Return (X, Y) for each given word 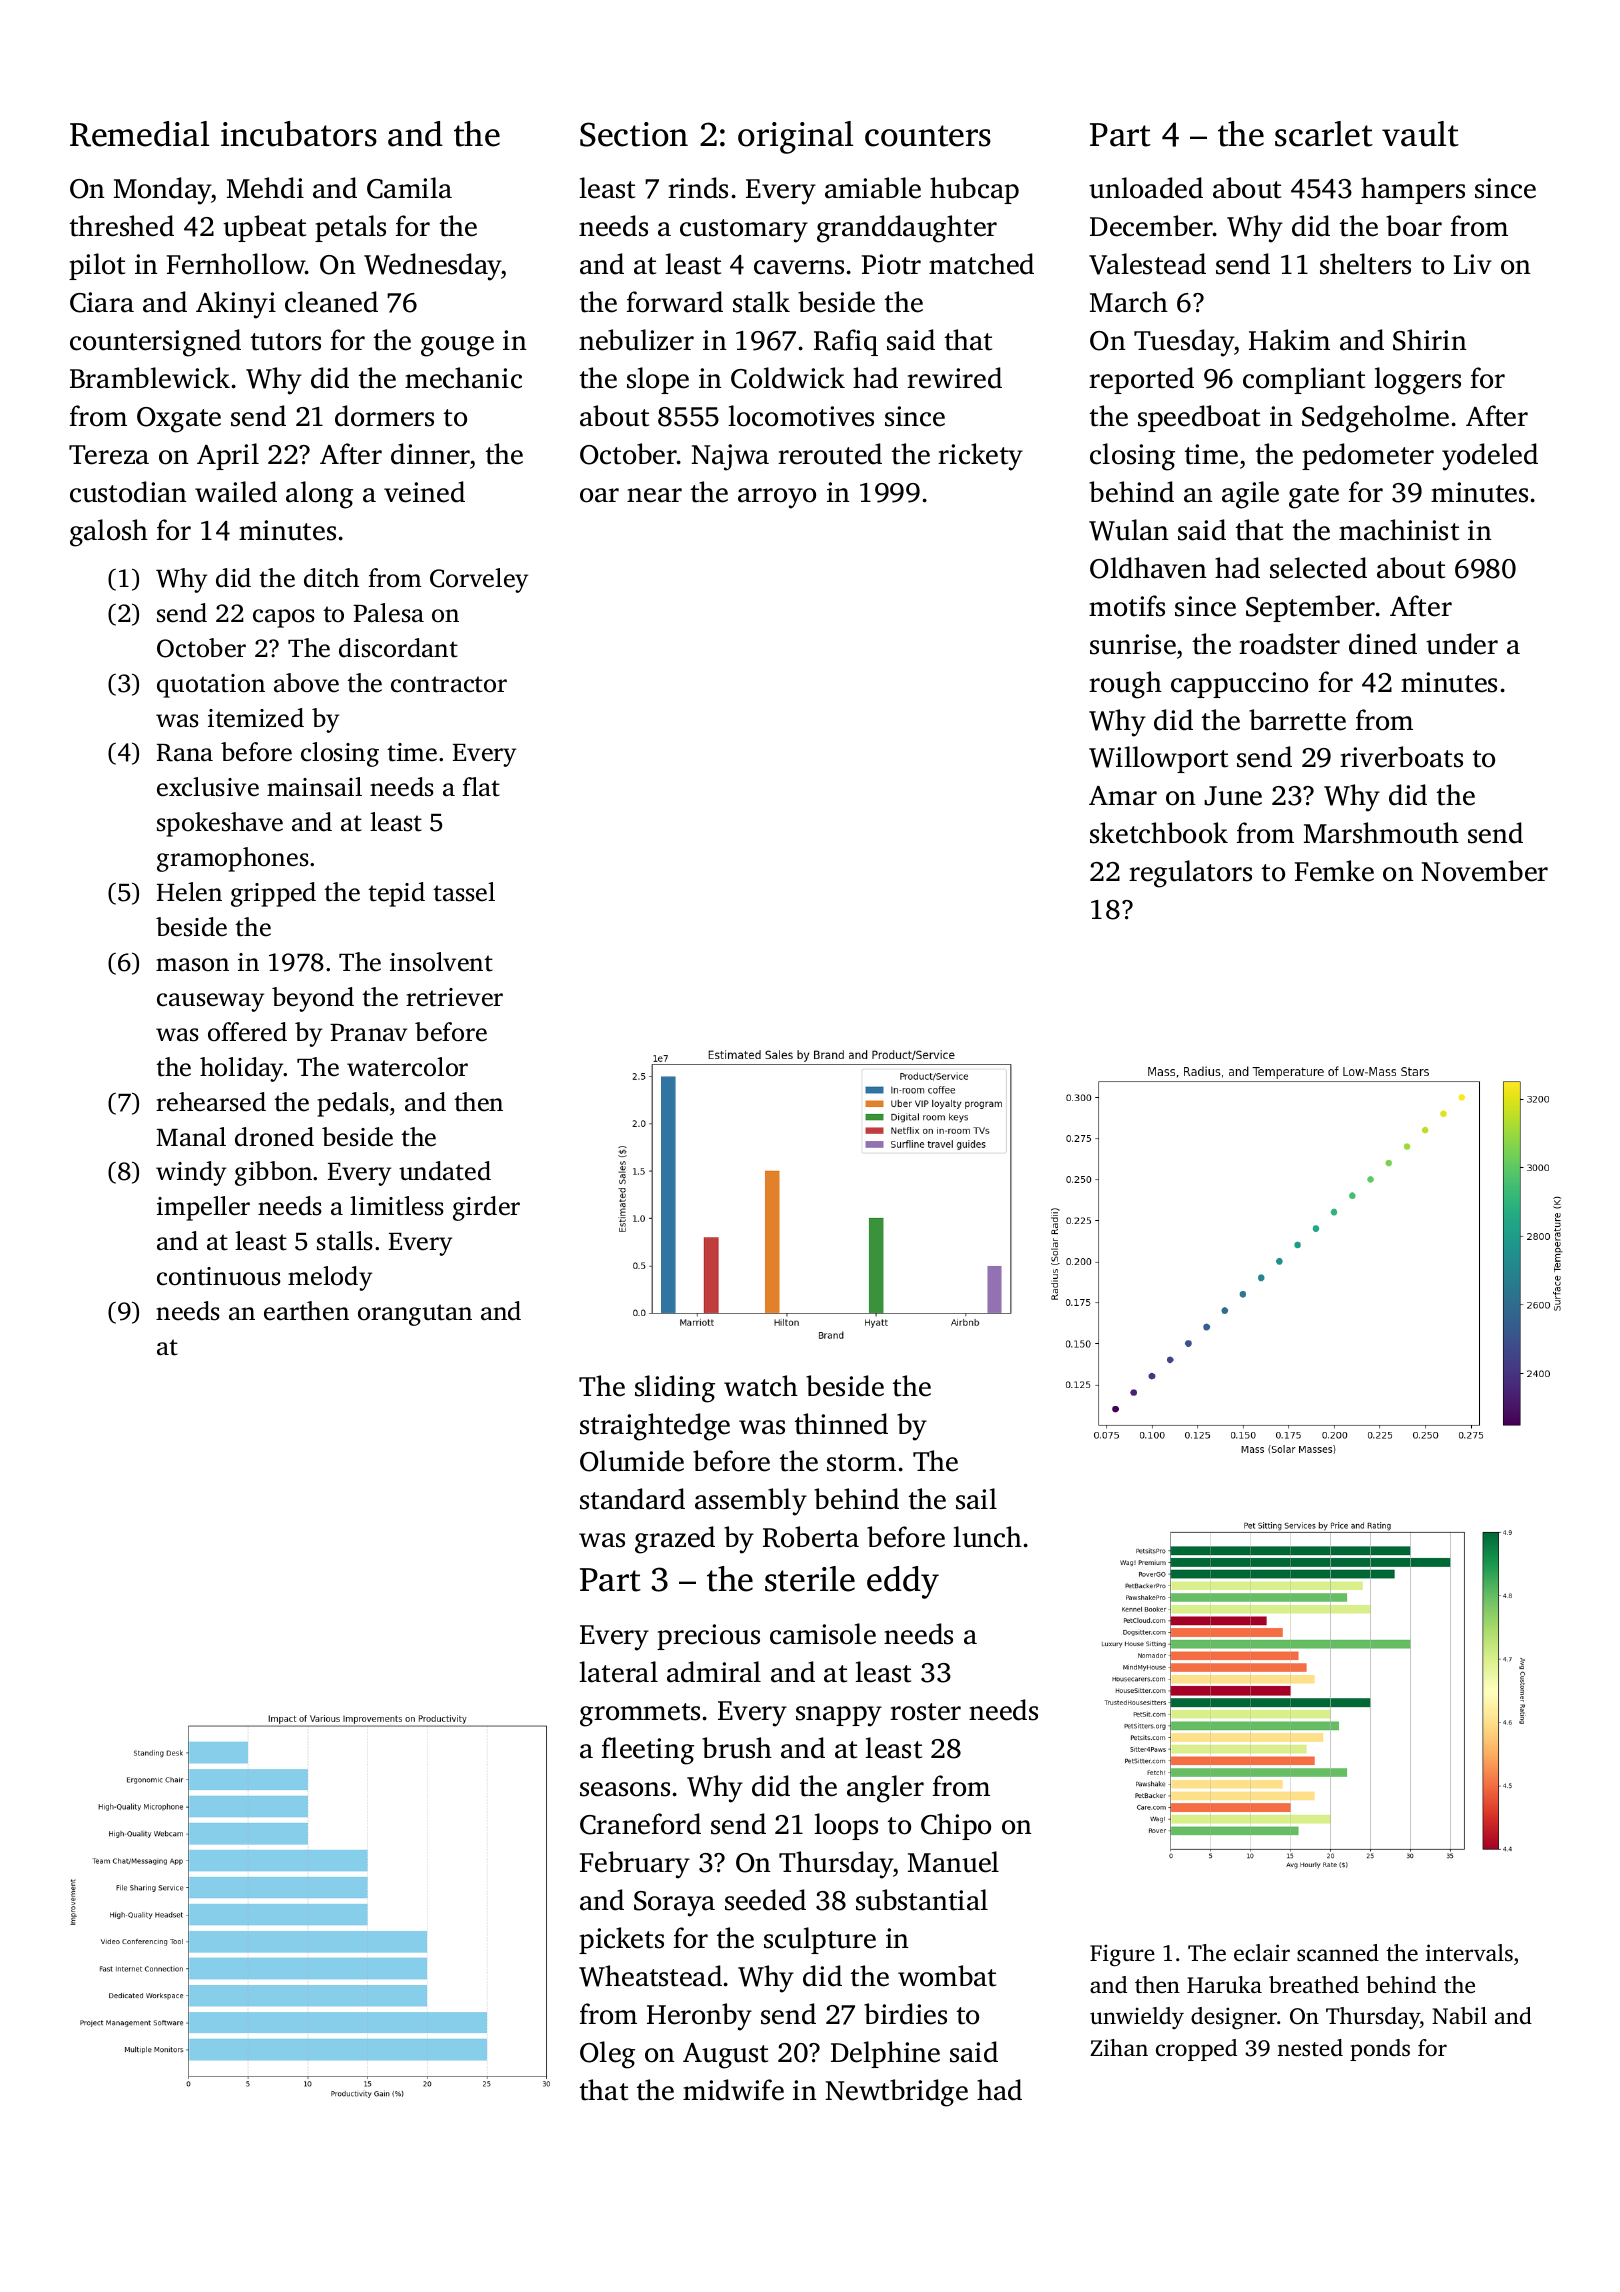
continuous (219, 1276)
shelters (1365, 264)
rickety (980, 457)
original (795, 137)
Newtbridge (896, 2093)
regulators (1190, 874)
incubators (299, 134)
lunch (987, 1537)
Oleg (607, 2055)
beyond (313, 999)
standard (632, 1499)
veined (424, 492)
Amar (1123, 796)
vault (1420, 134)
